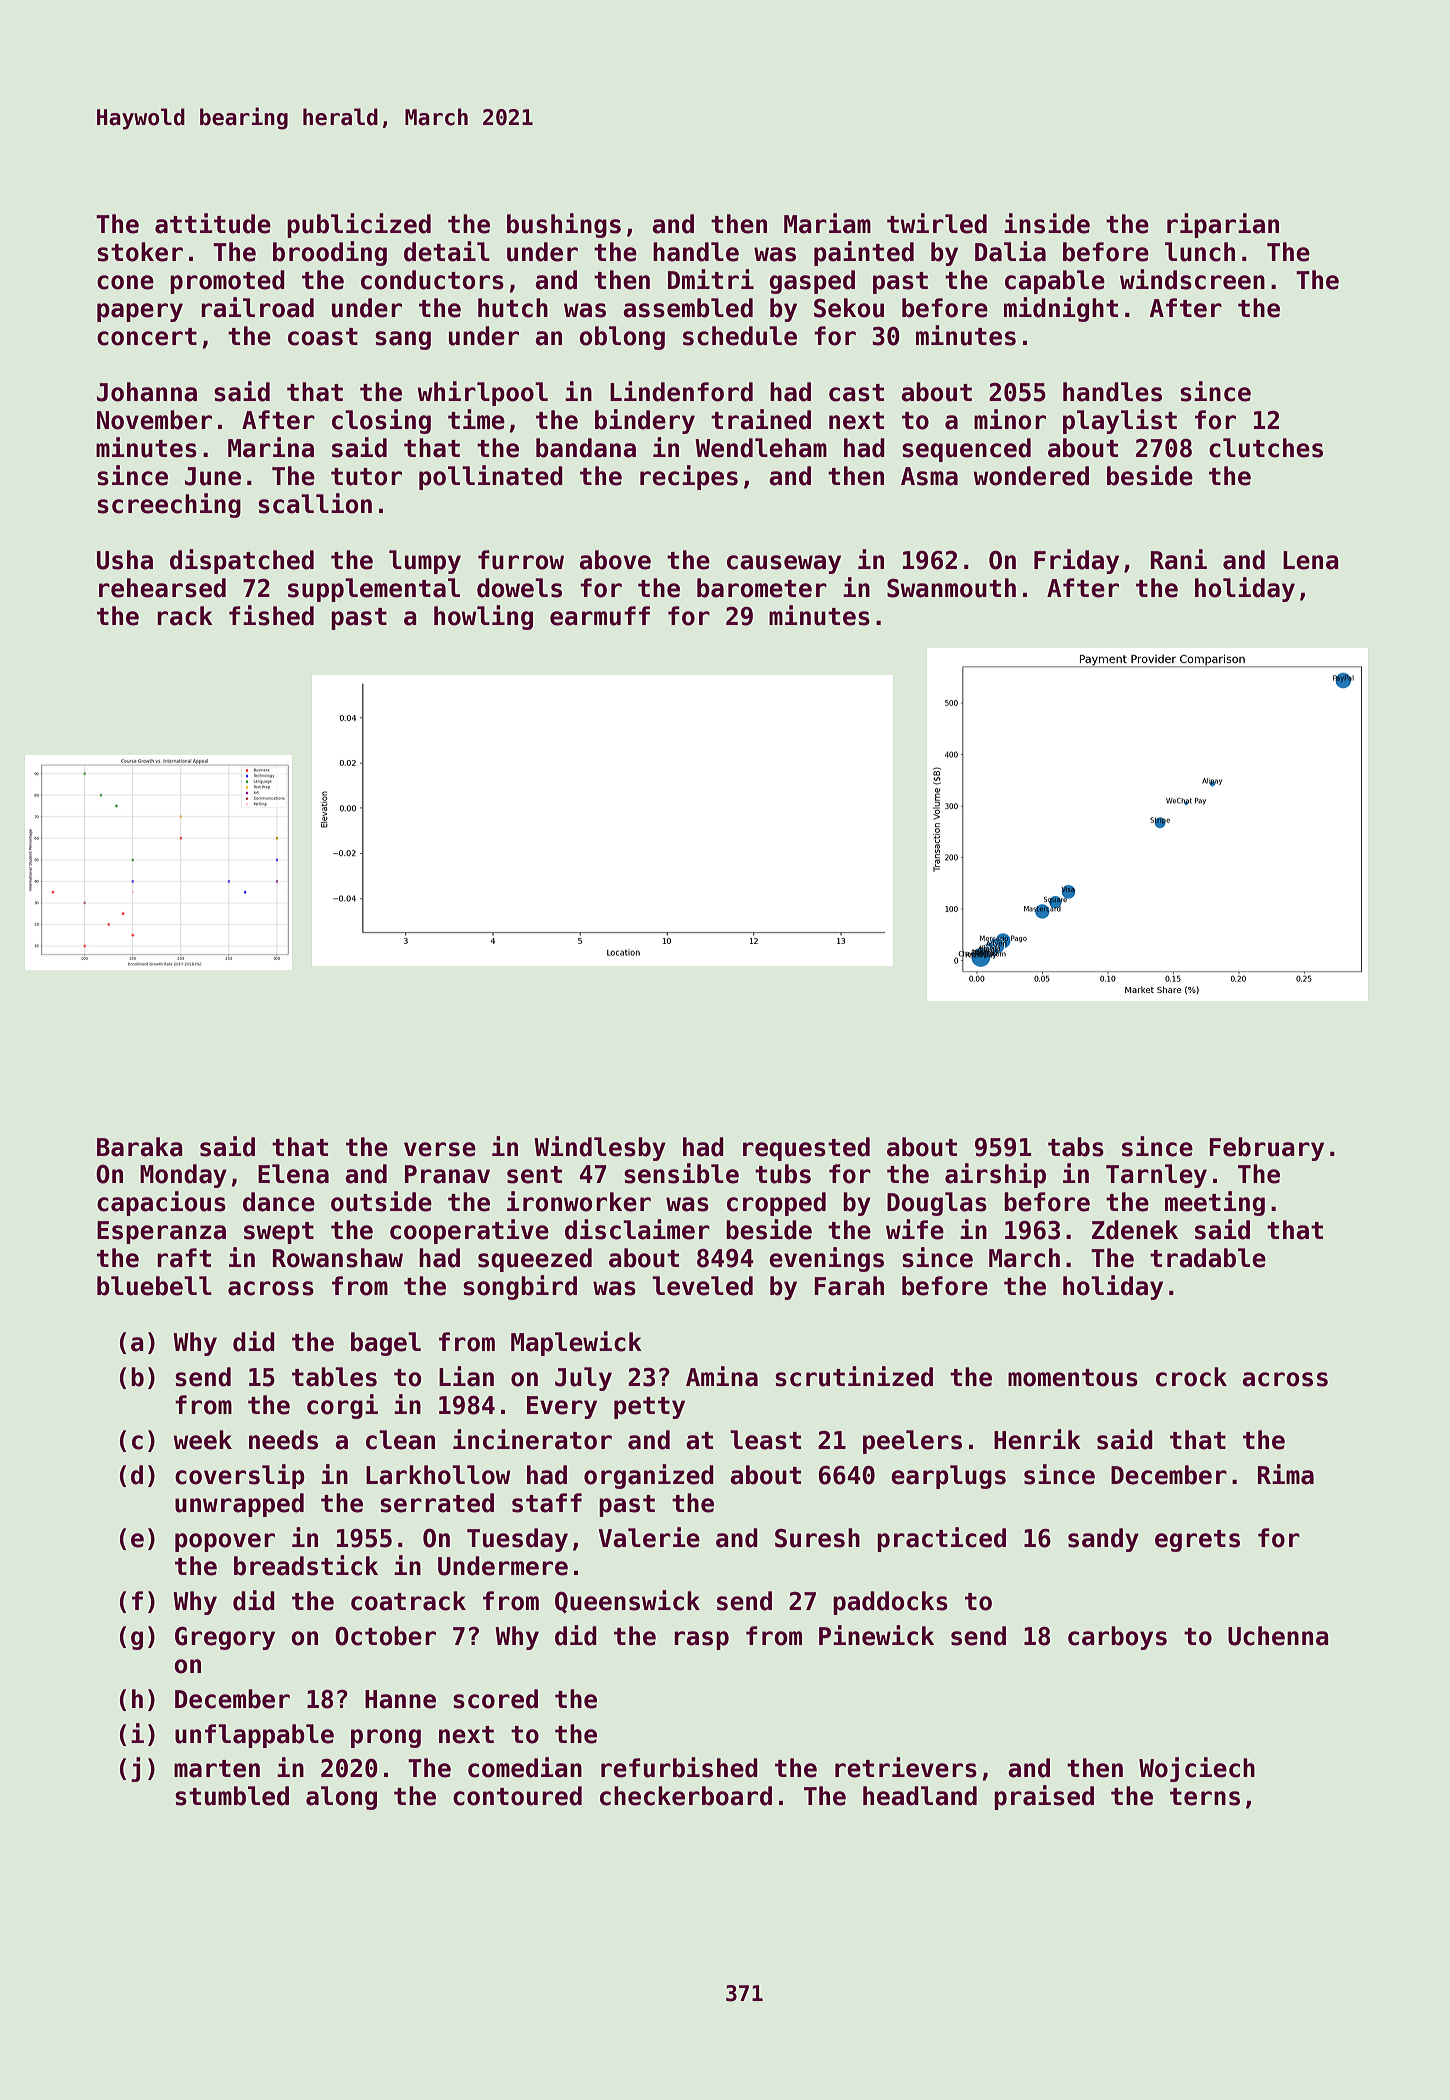 This screenshot has height=2100, width=1450. What do you see at coordinates (686, 1796) in the screenshot?
I see `checkerboard` at bounding box center [686, 1796].
